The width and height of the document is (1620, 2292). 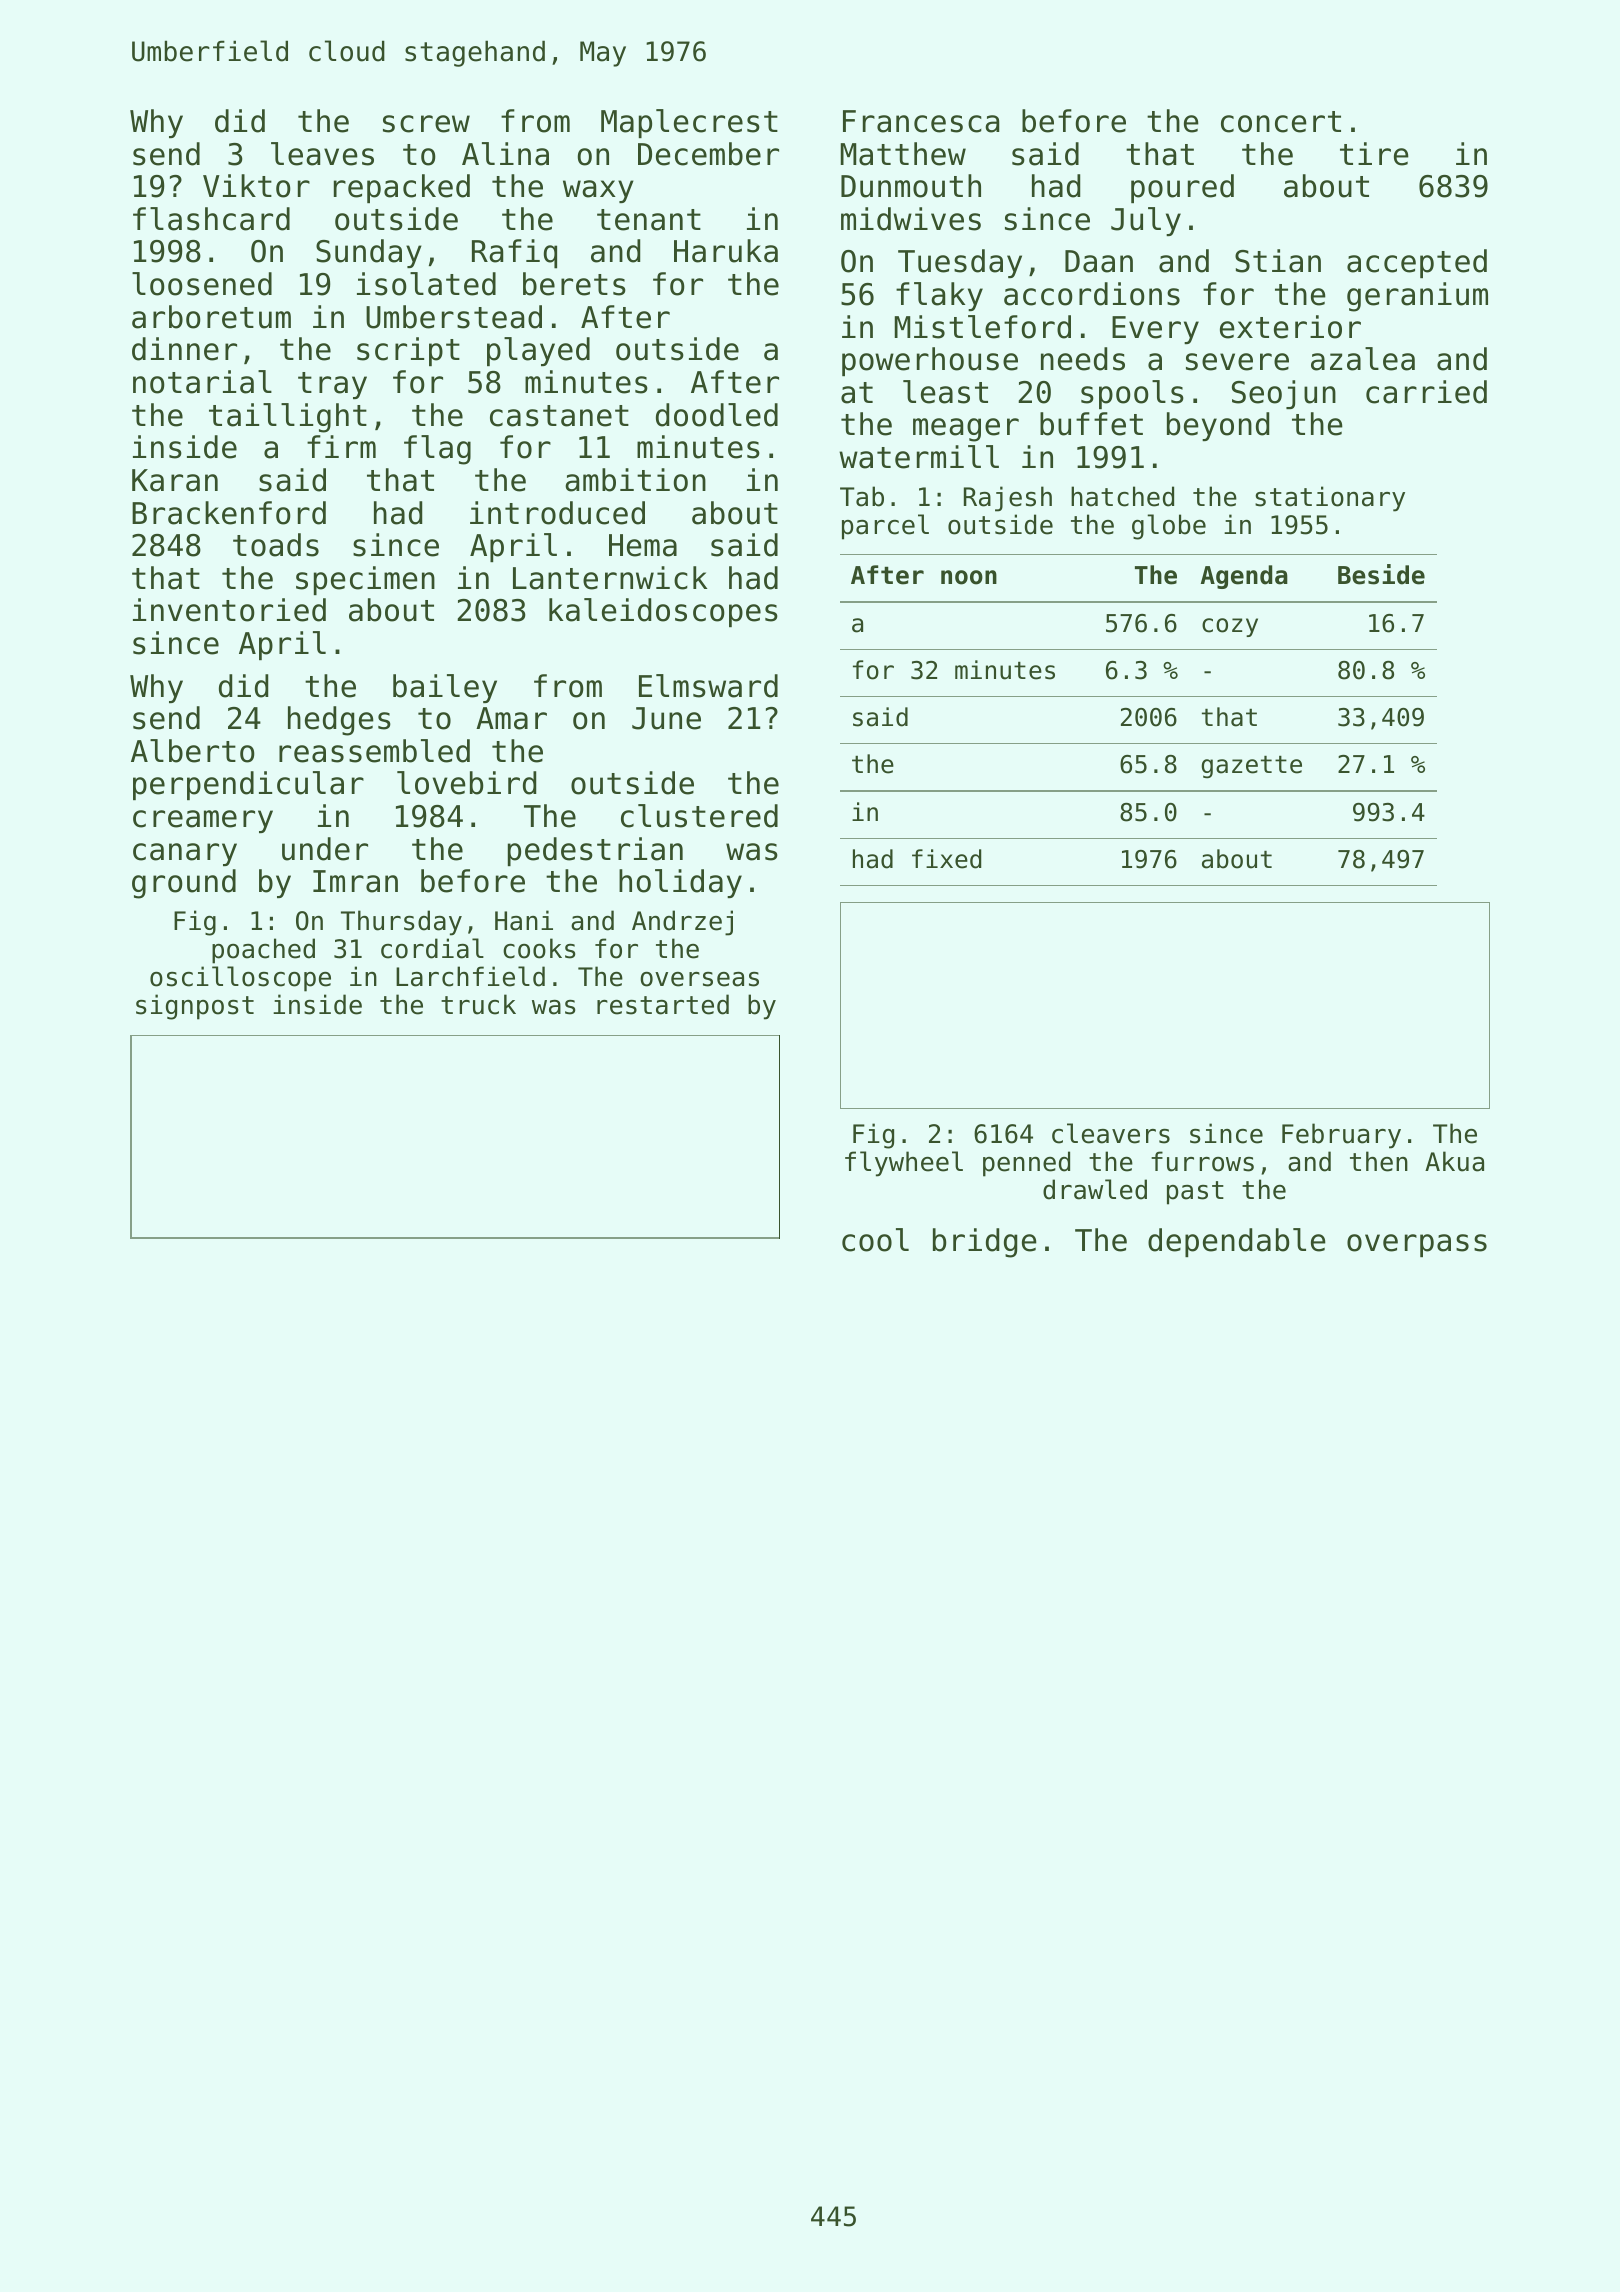 I want to click on holiday, so click(x=680, y=883).
